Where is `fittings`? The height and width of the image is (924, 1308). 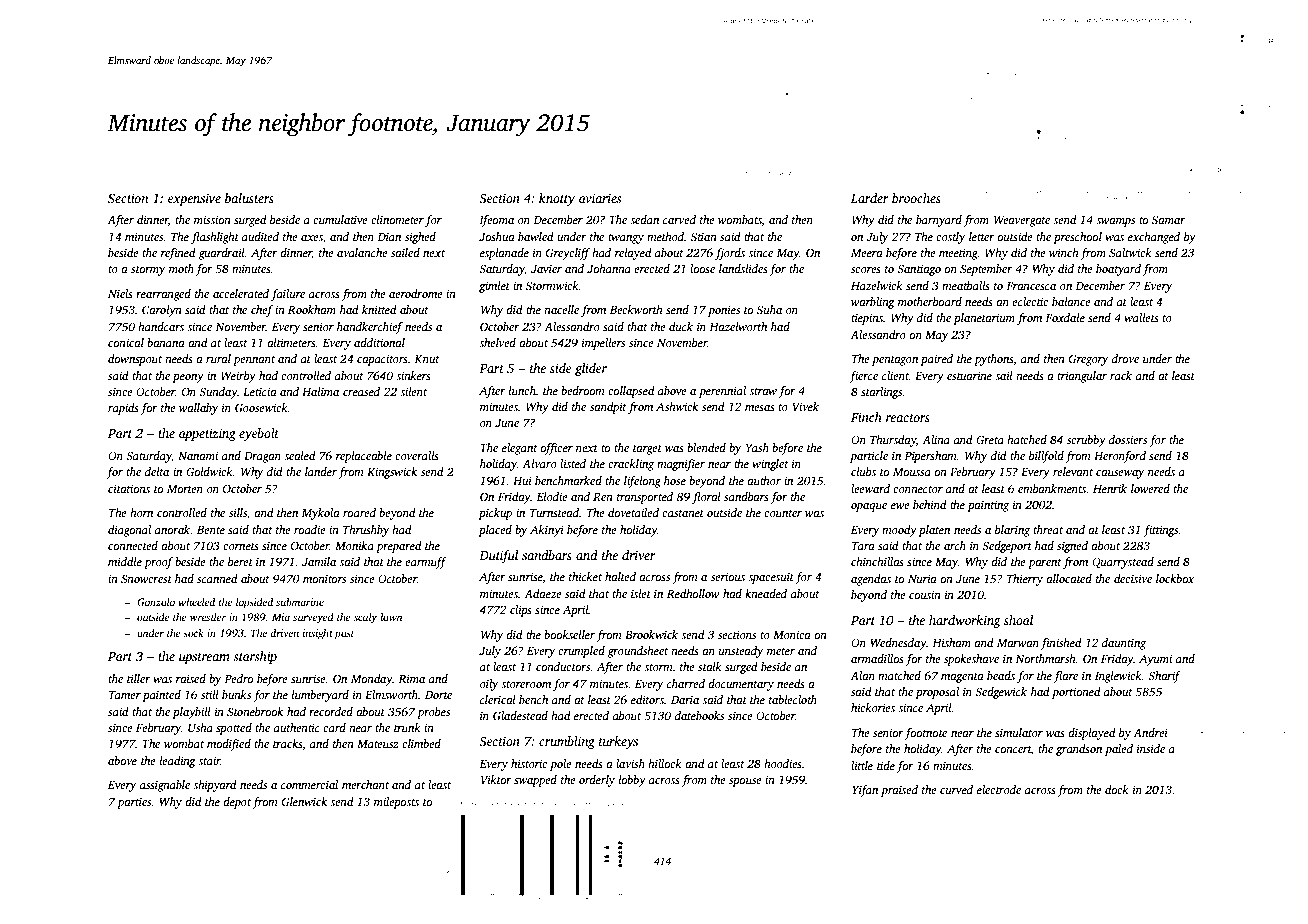
fittings is located at coordinates (1160, 531).
